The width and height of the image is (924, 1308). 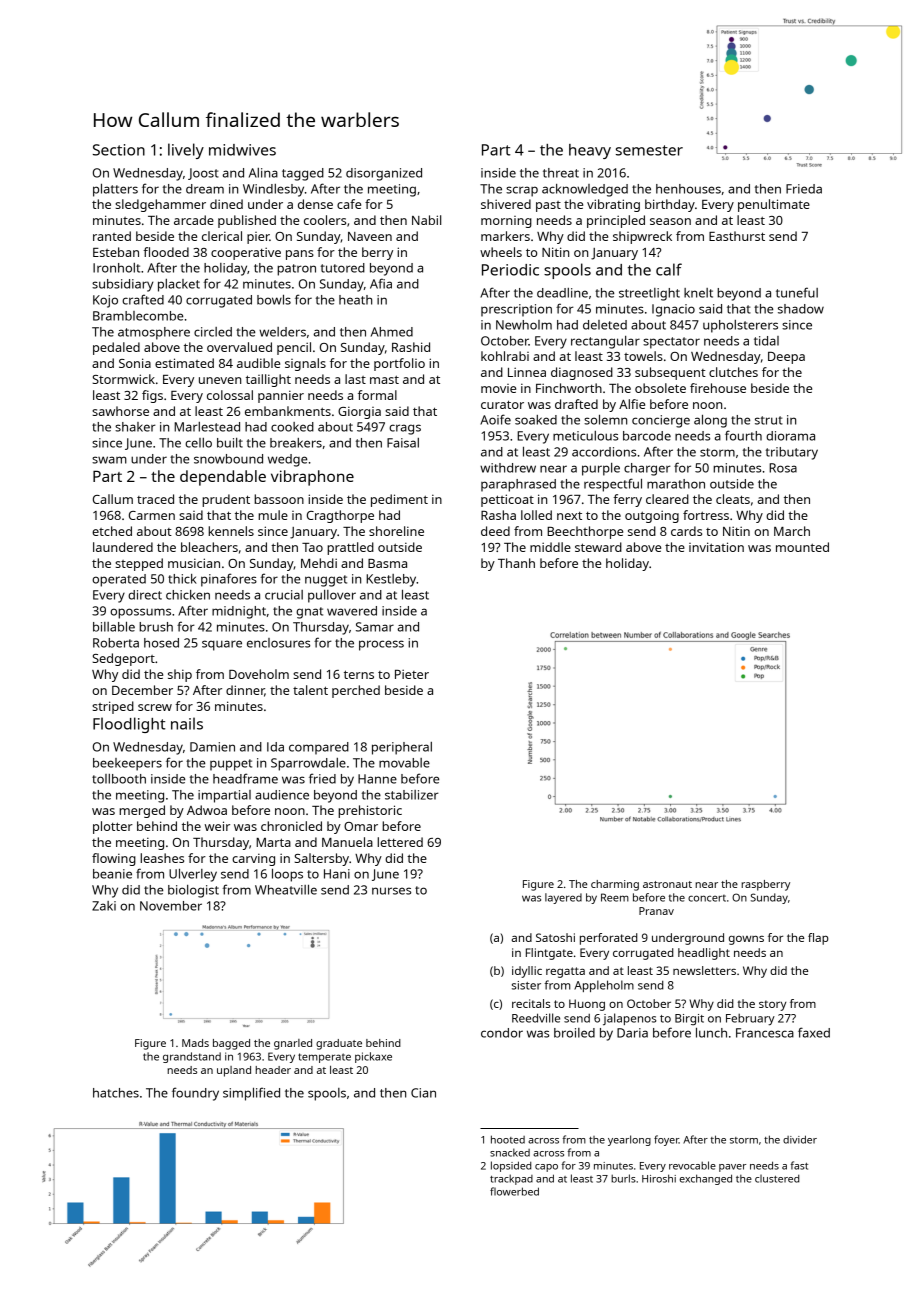 What do you see at coordinates (384, 174) in the image?
I see `disorganized` at bounding box center [384, 174].
